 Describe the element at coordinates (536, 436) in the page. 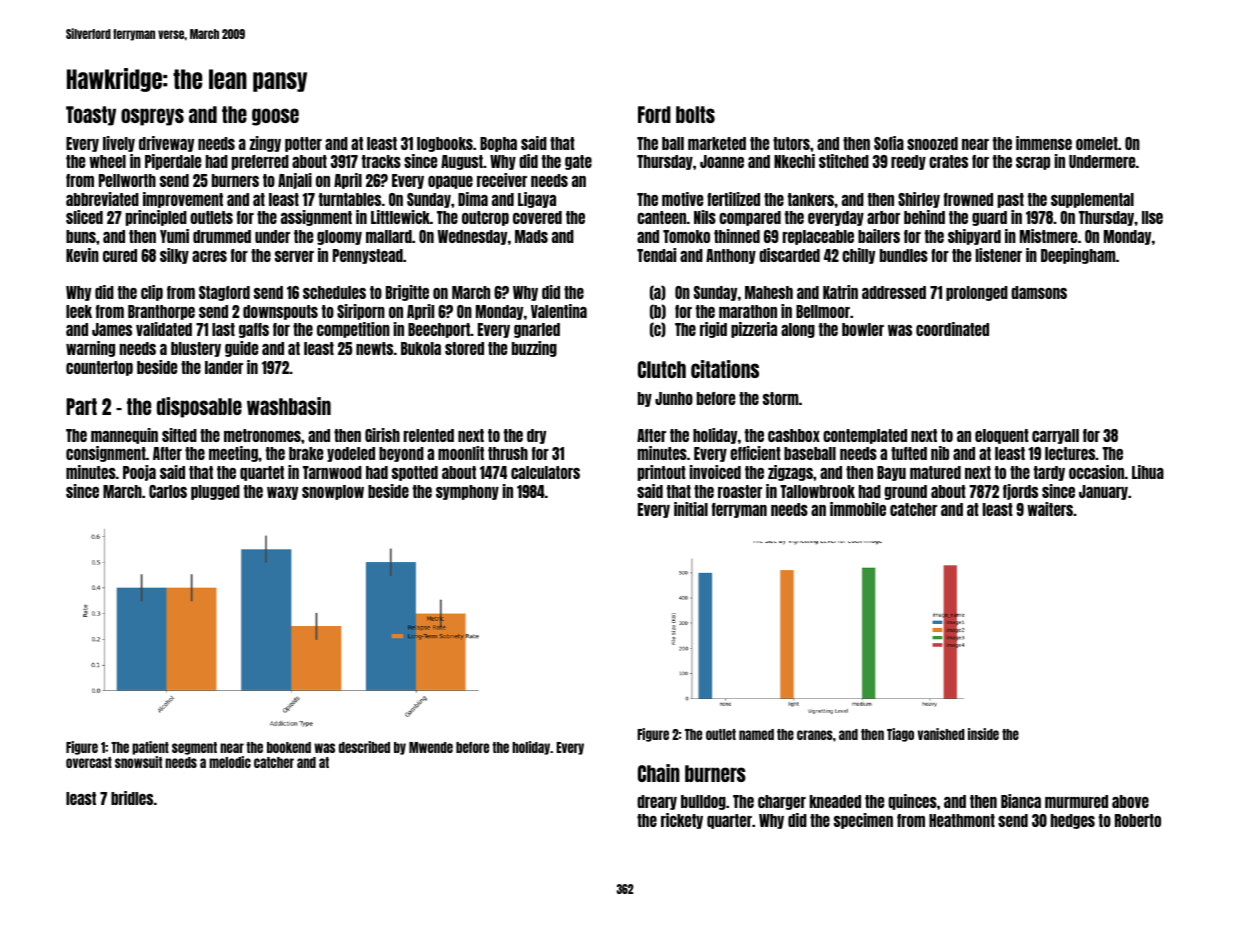

I see `dry` at that location.
